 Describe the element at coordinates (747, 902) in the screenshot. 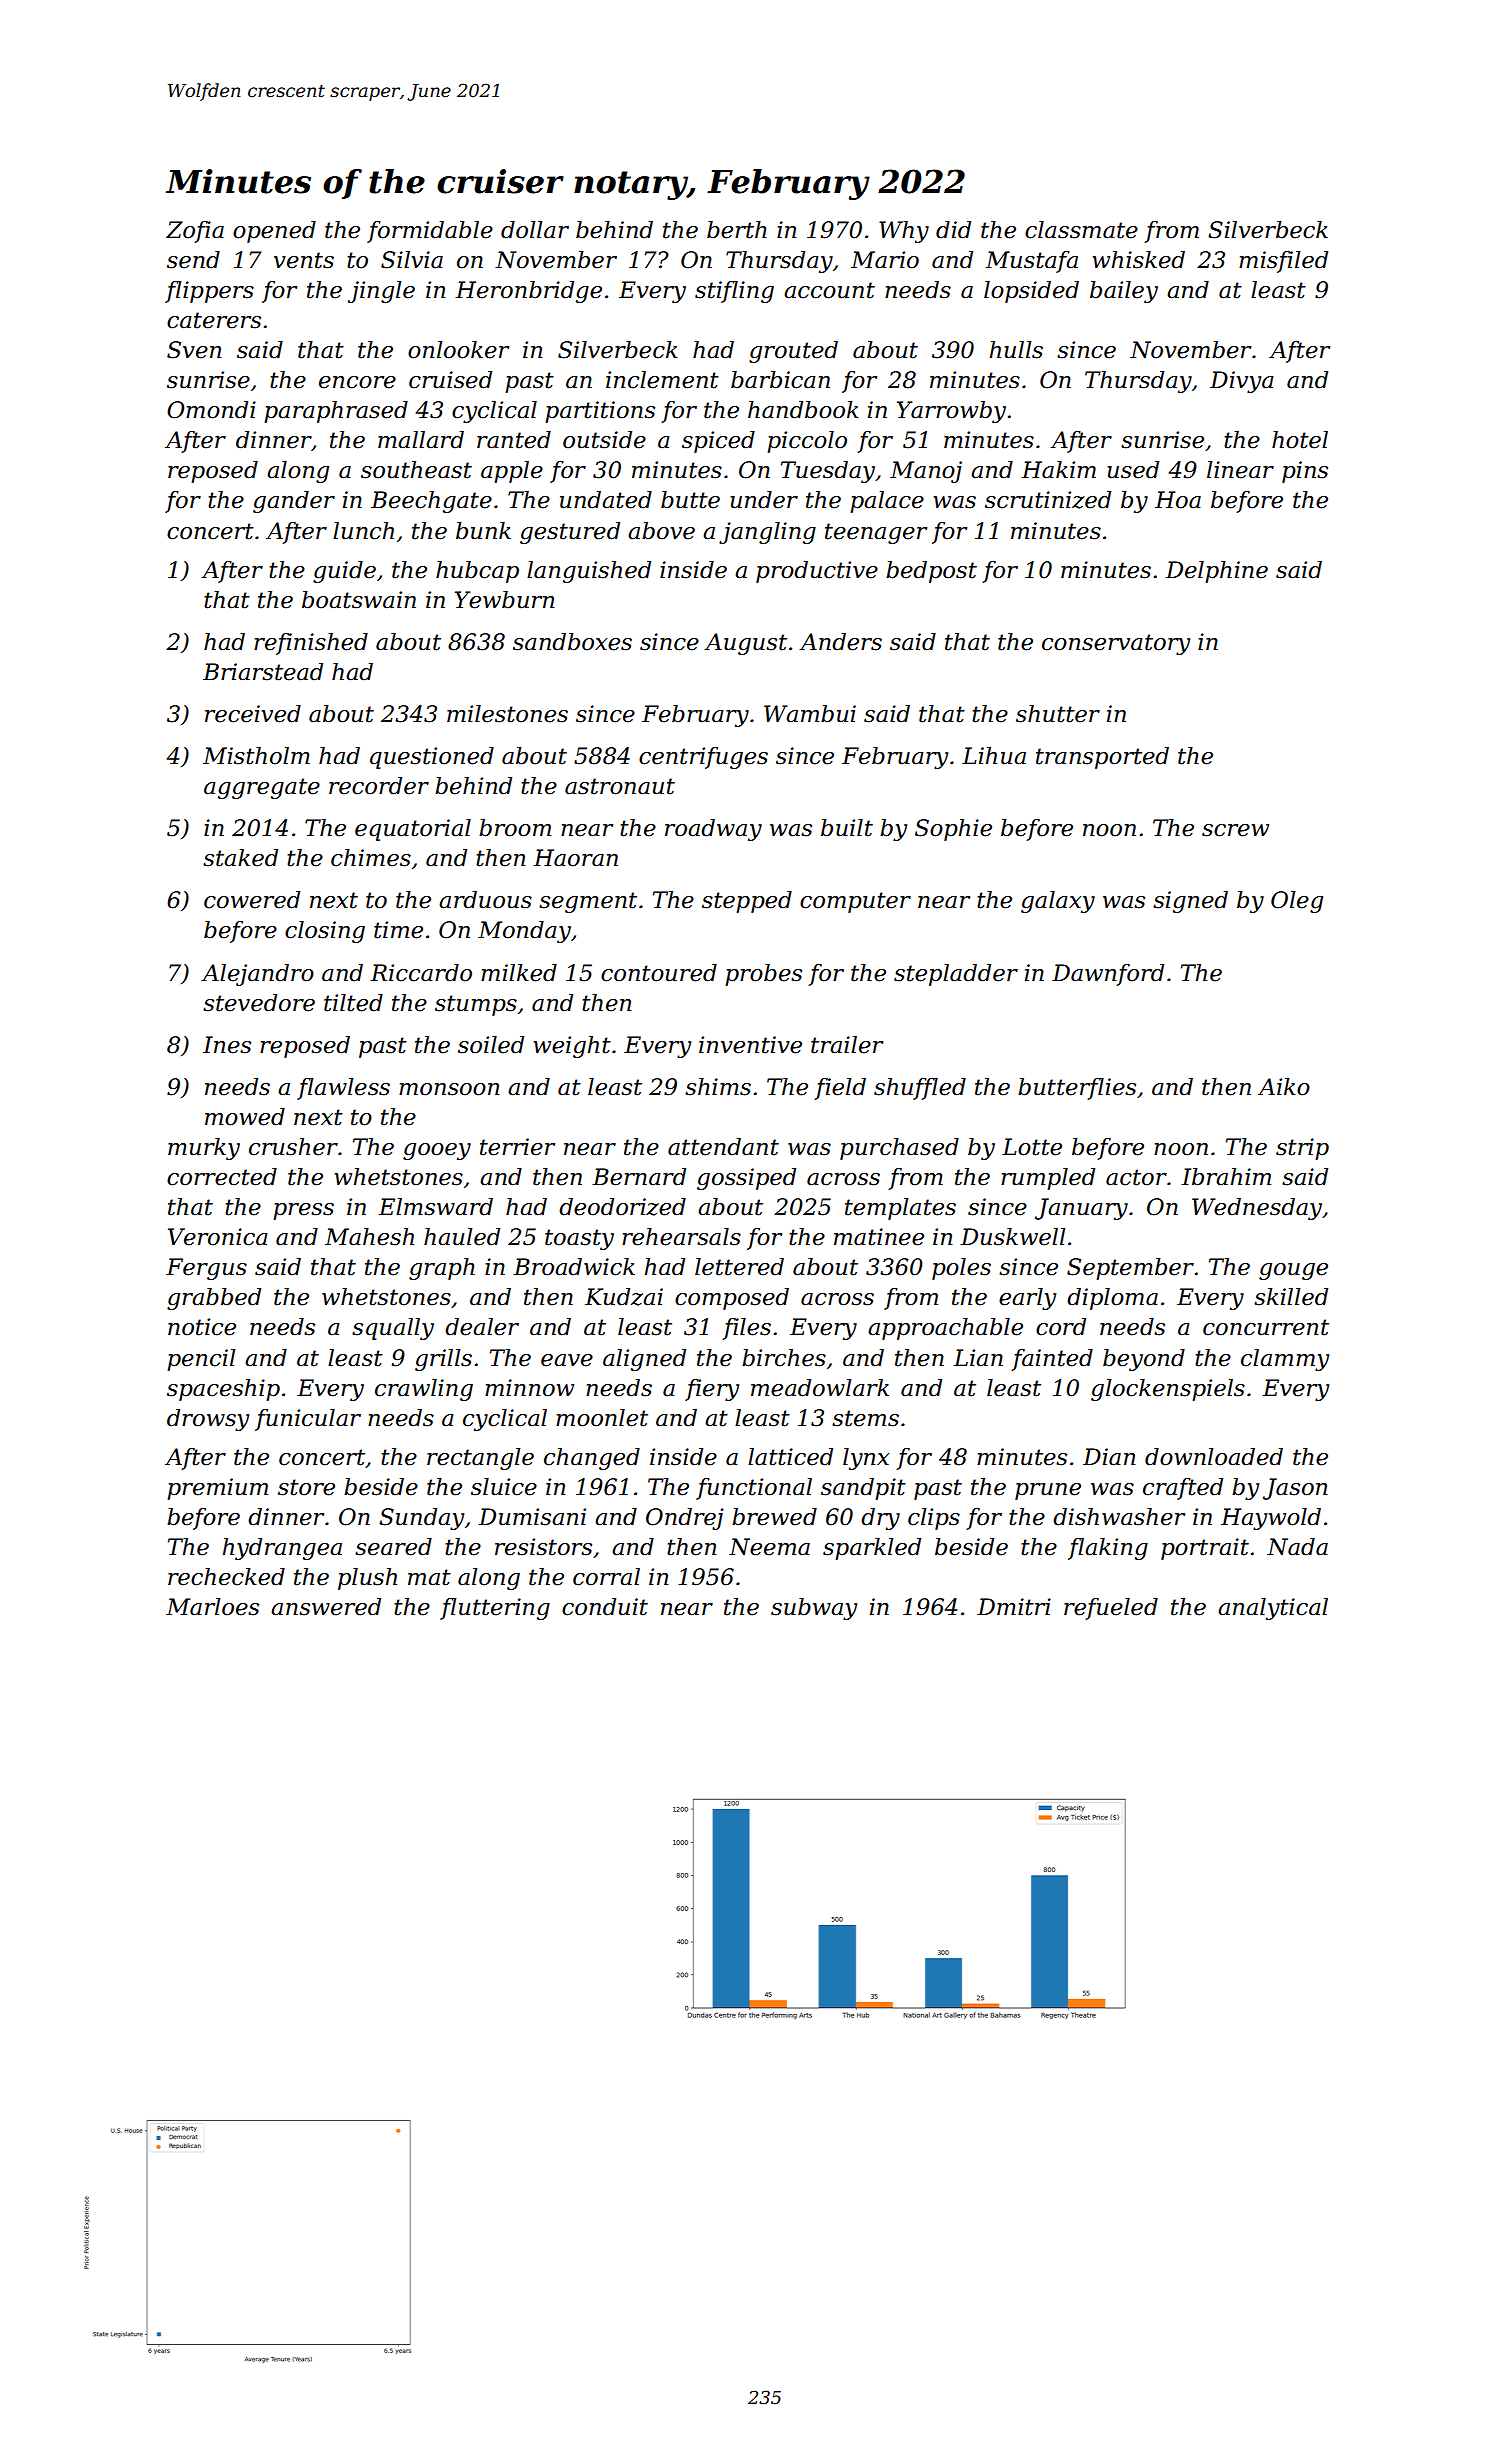

I see `stepped` at that location.
